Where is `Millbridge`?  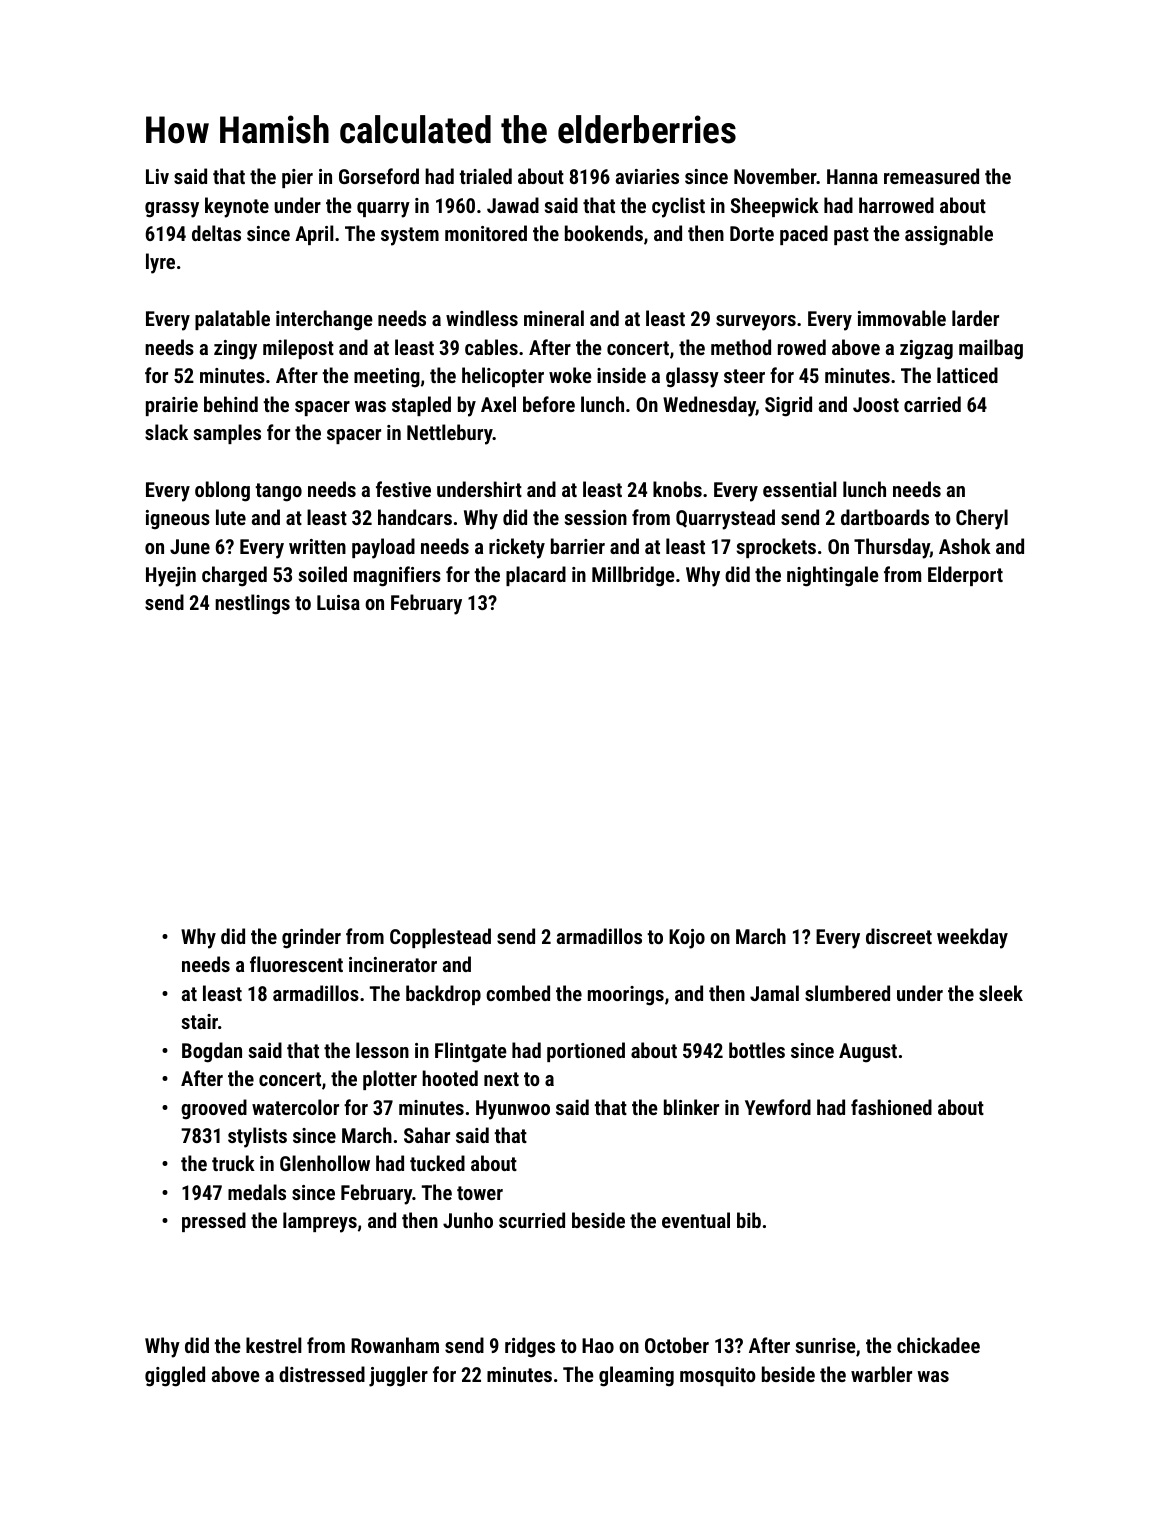
Millbridge is located at coordinates (633, 576).
